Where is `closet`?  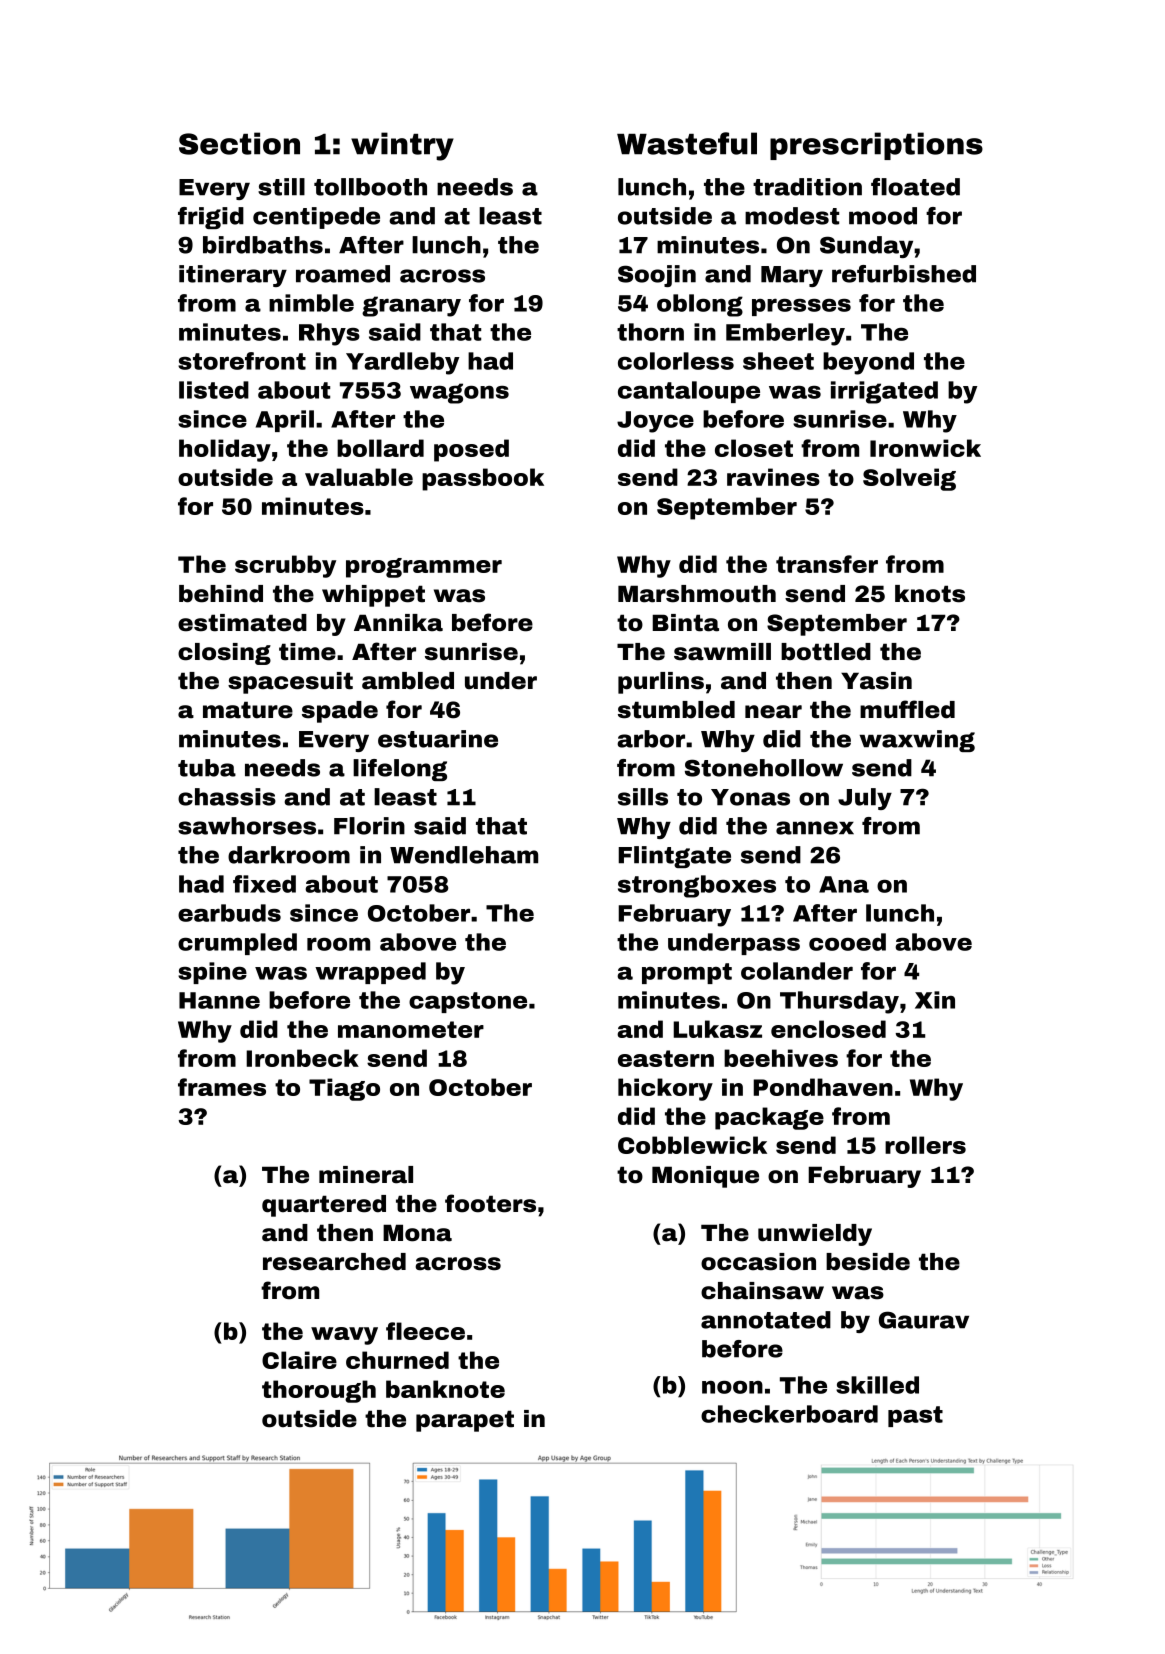 closet is located at coordinates (754, 448).
